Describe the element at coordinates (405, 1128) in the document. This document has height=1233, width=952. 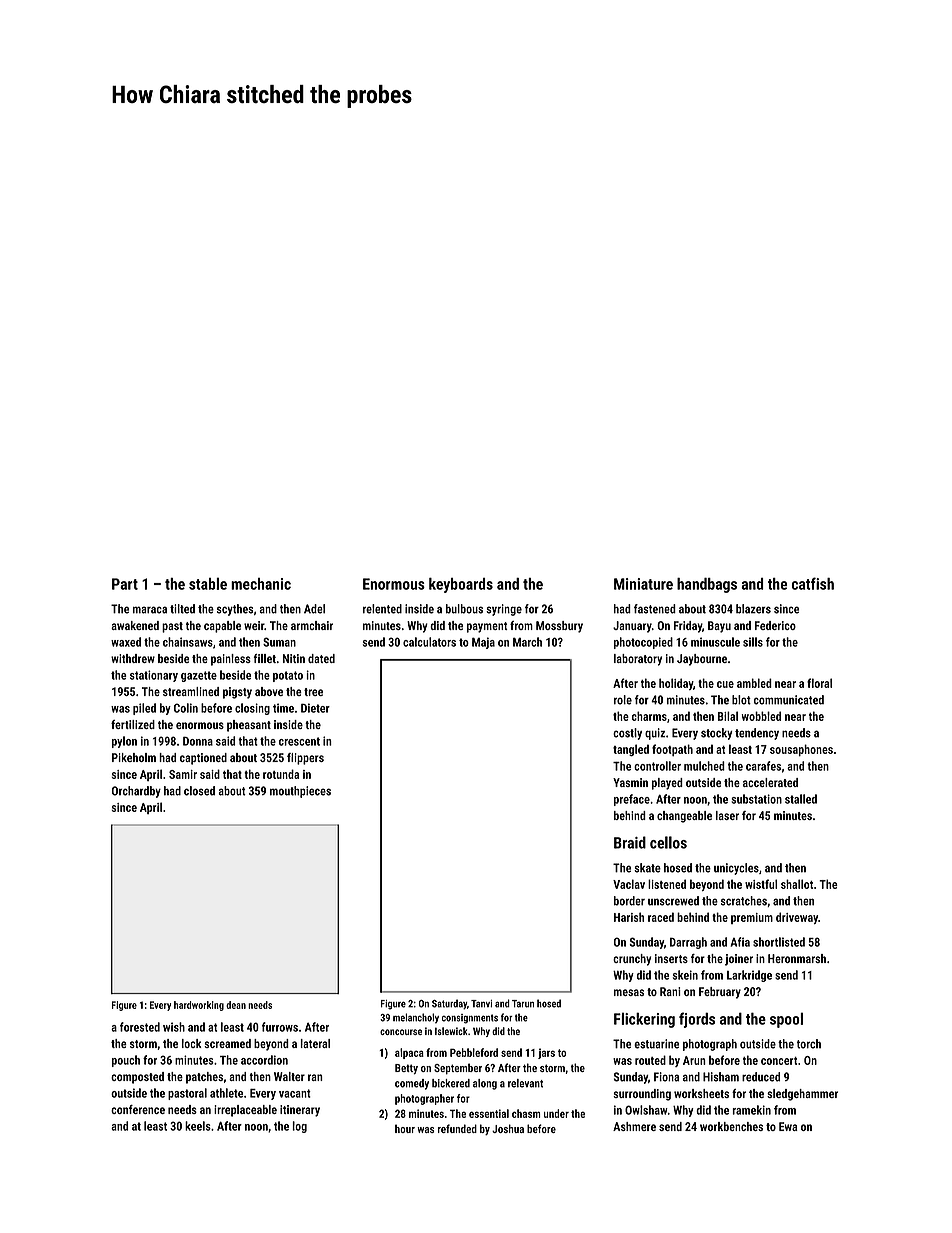
I see `hour` at that location.
